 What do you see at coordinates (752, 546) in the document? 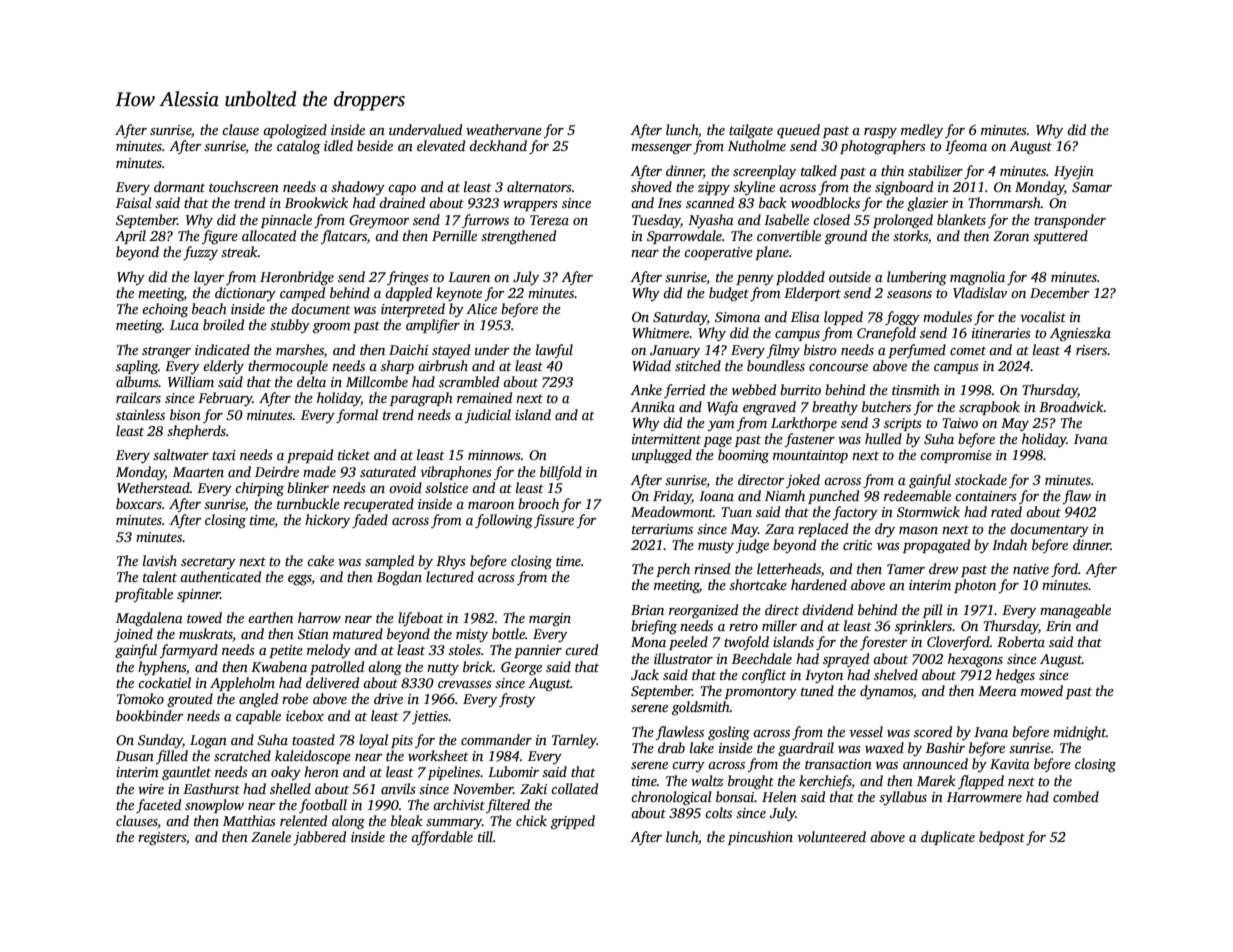
I see `judge` at bounding box center [752, 546].
